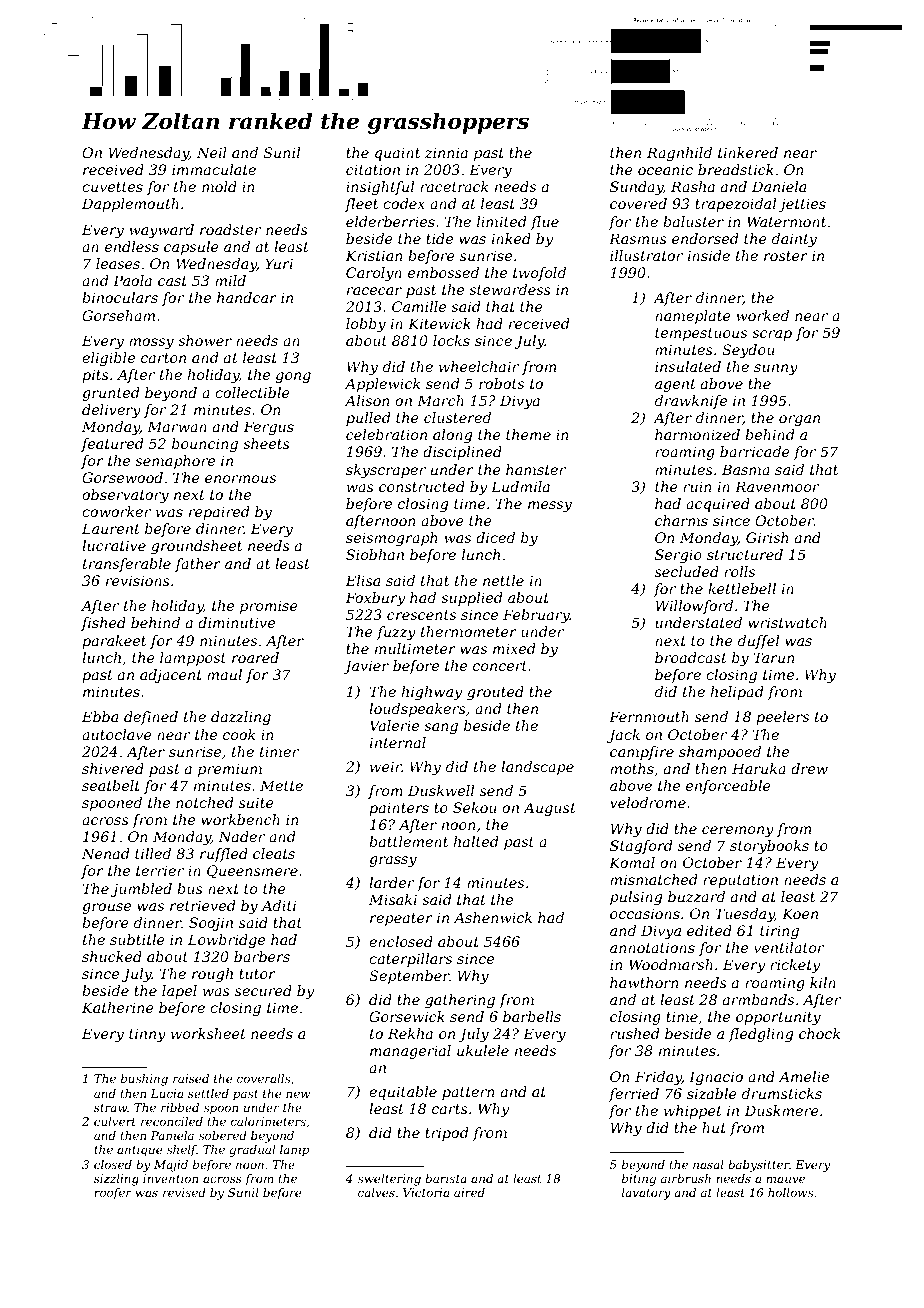  What do you see at coordinates (476, 841) in the screenshot?
I see `halted` at bounding box center [476, 841].
